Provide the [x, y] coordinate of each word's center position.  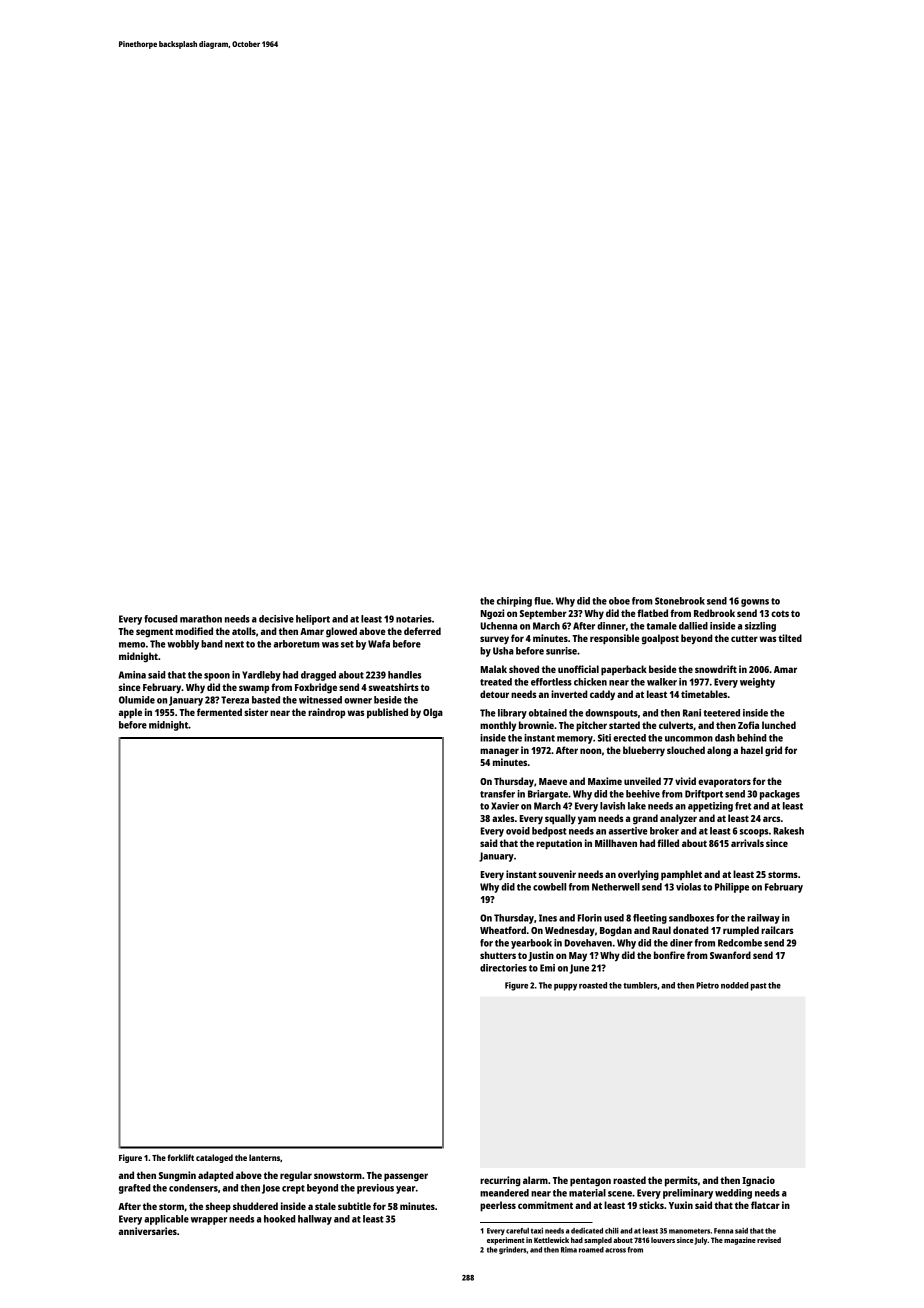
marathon [201, 619]
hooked [279, 1219]
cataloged [214, 1158]
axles [503, 818]
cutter [744, 638]
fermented [219, 712]
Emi [547, 968]
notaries [414, 619]
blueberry [644, 751]
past [759, 987]
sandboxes [691, 918]
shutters [498, 955]
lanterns [264, 1157]
